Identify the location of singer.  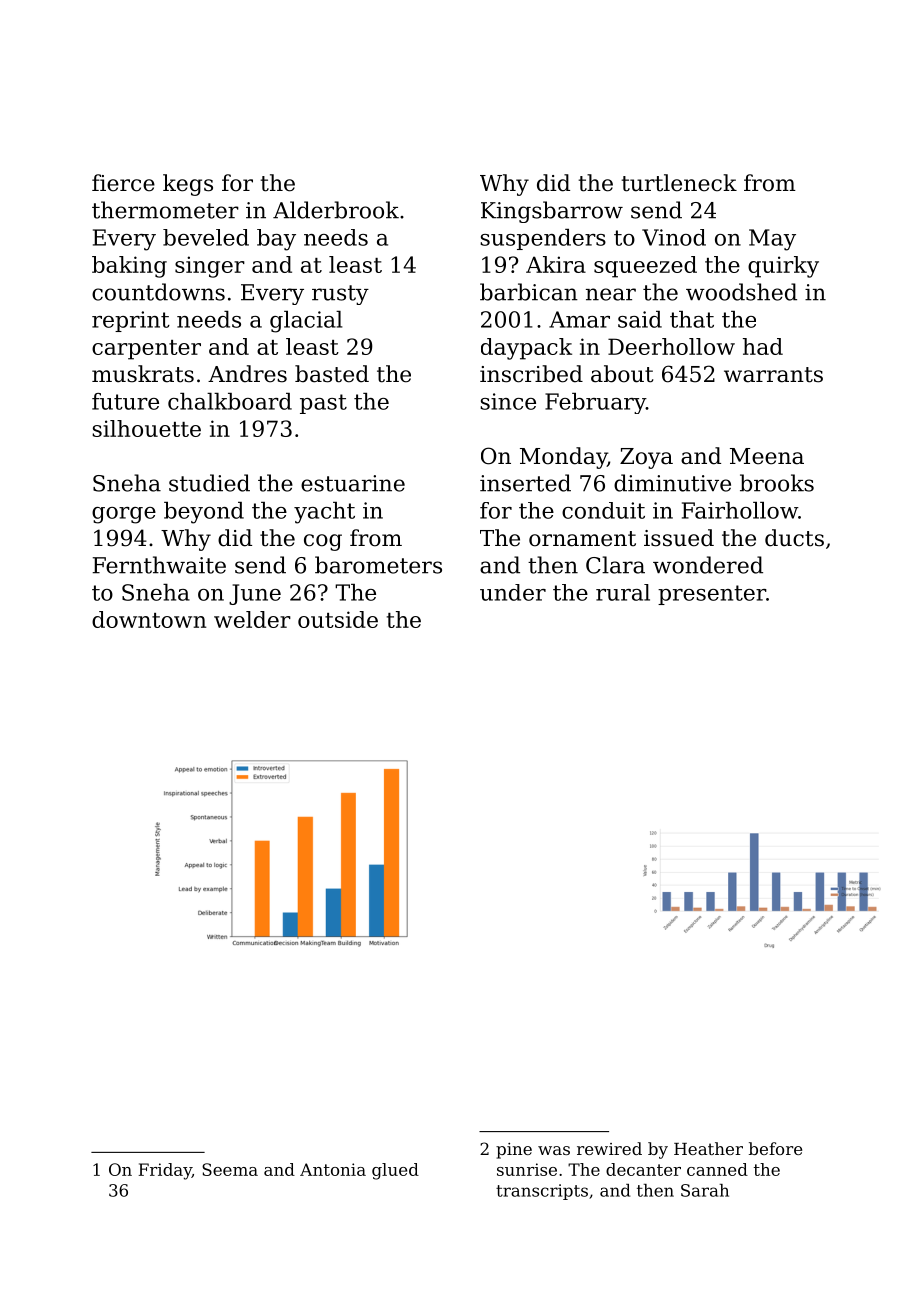
(210, 267).
